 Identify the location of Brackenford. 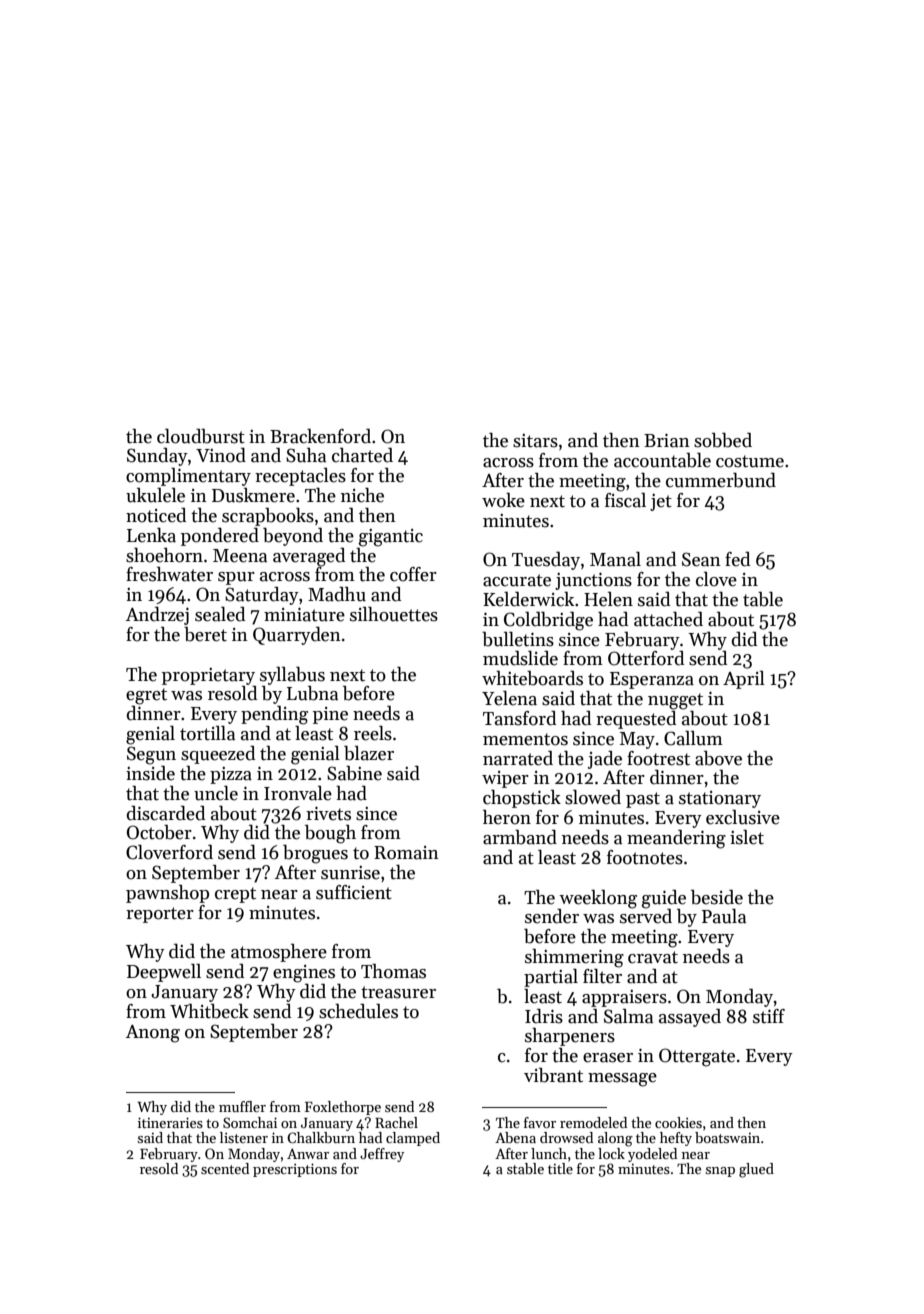
(320, 436).
